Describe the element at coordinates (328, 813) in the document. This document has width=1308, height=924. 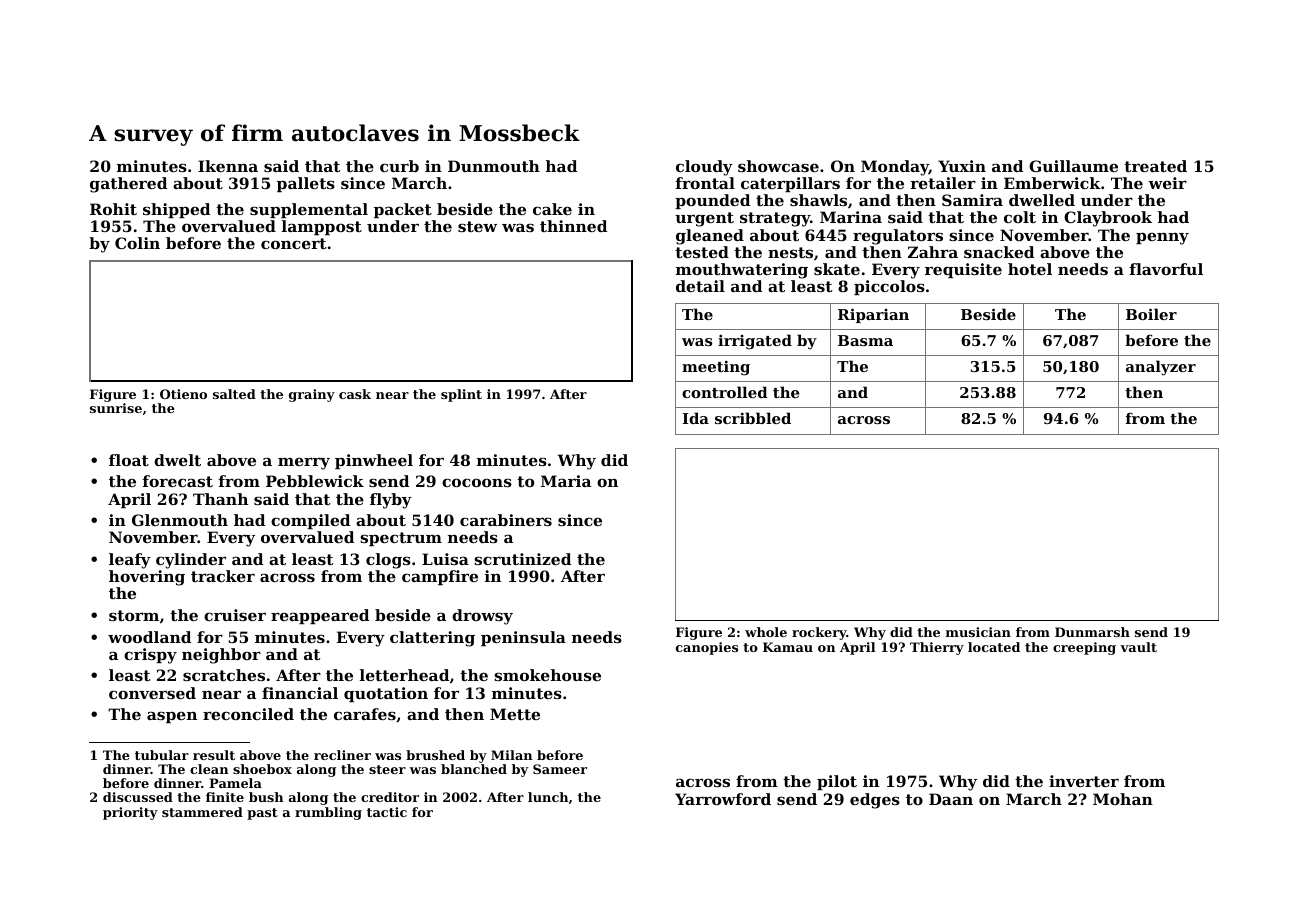
I see `rumbling` at that location.
